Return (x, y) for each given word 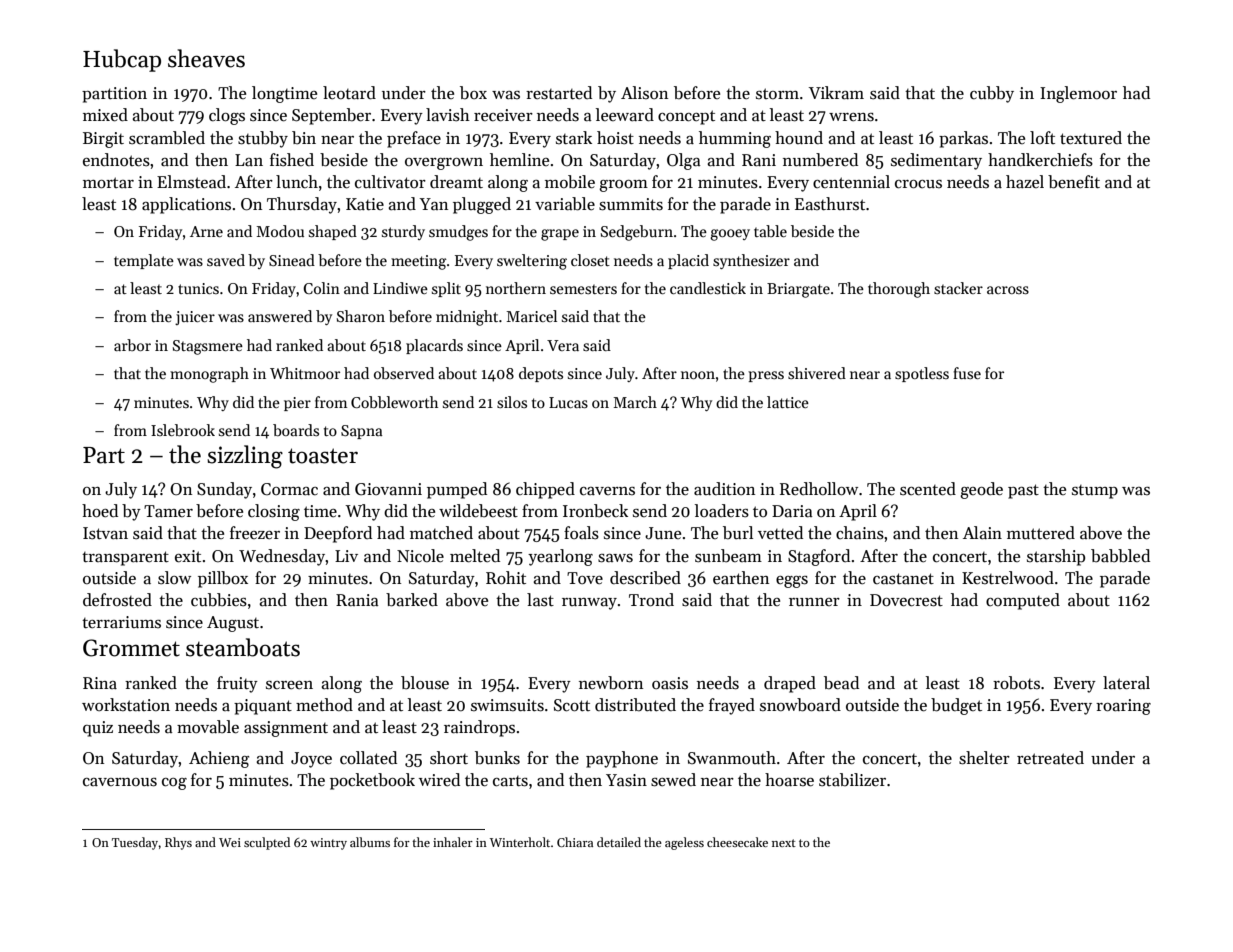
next (784, 843)
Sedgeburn (637, 233)
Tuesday (135, 843)
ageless (684, 843)
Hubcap (122, 60)
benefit (1074, 182)
